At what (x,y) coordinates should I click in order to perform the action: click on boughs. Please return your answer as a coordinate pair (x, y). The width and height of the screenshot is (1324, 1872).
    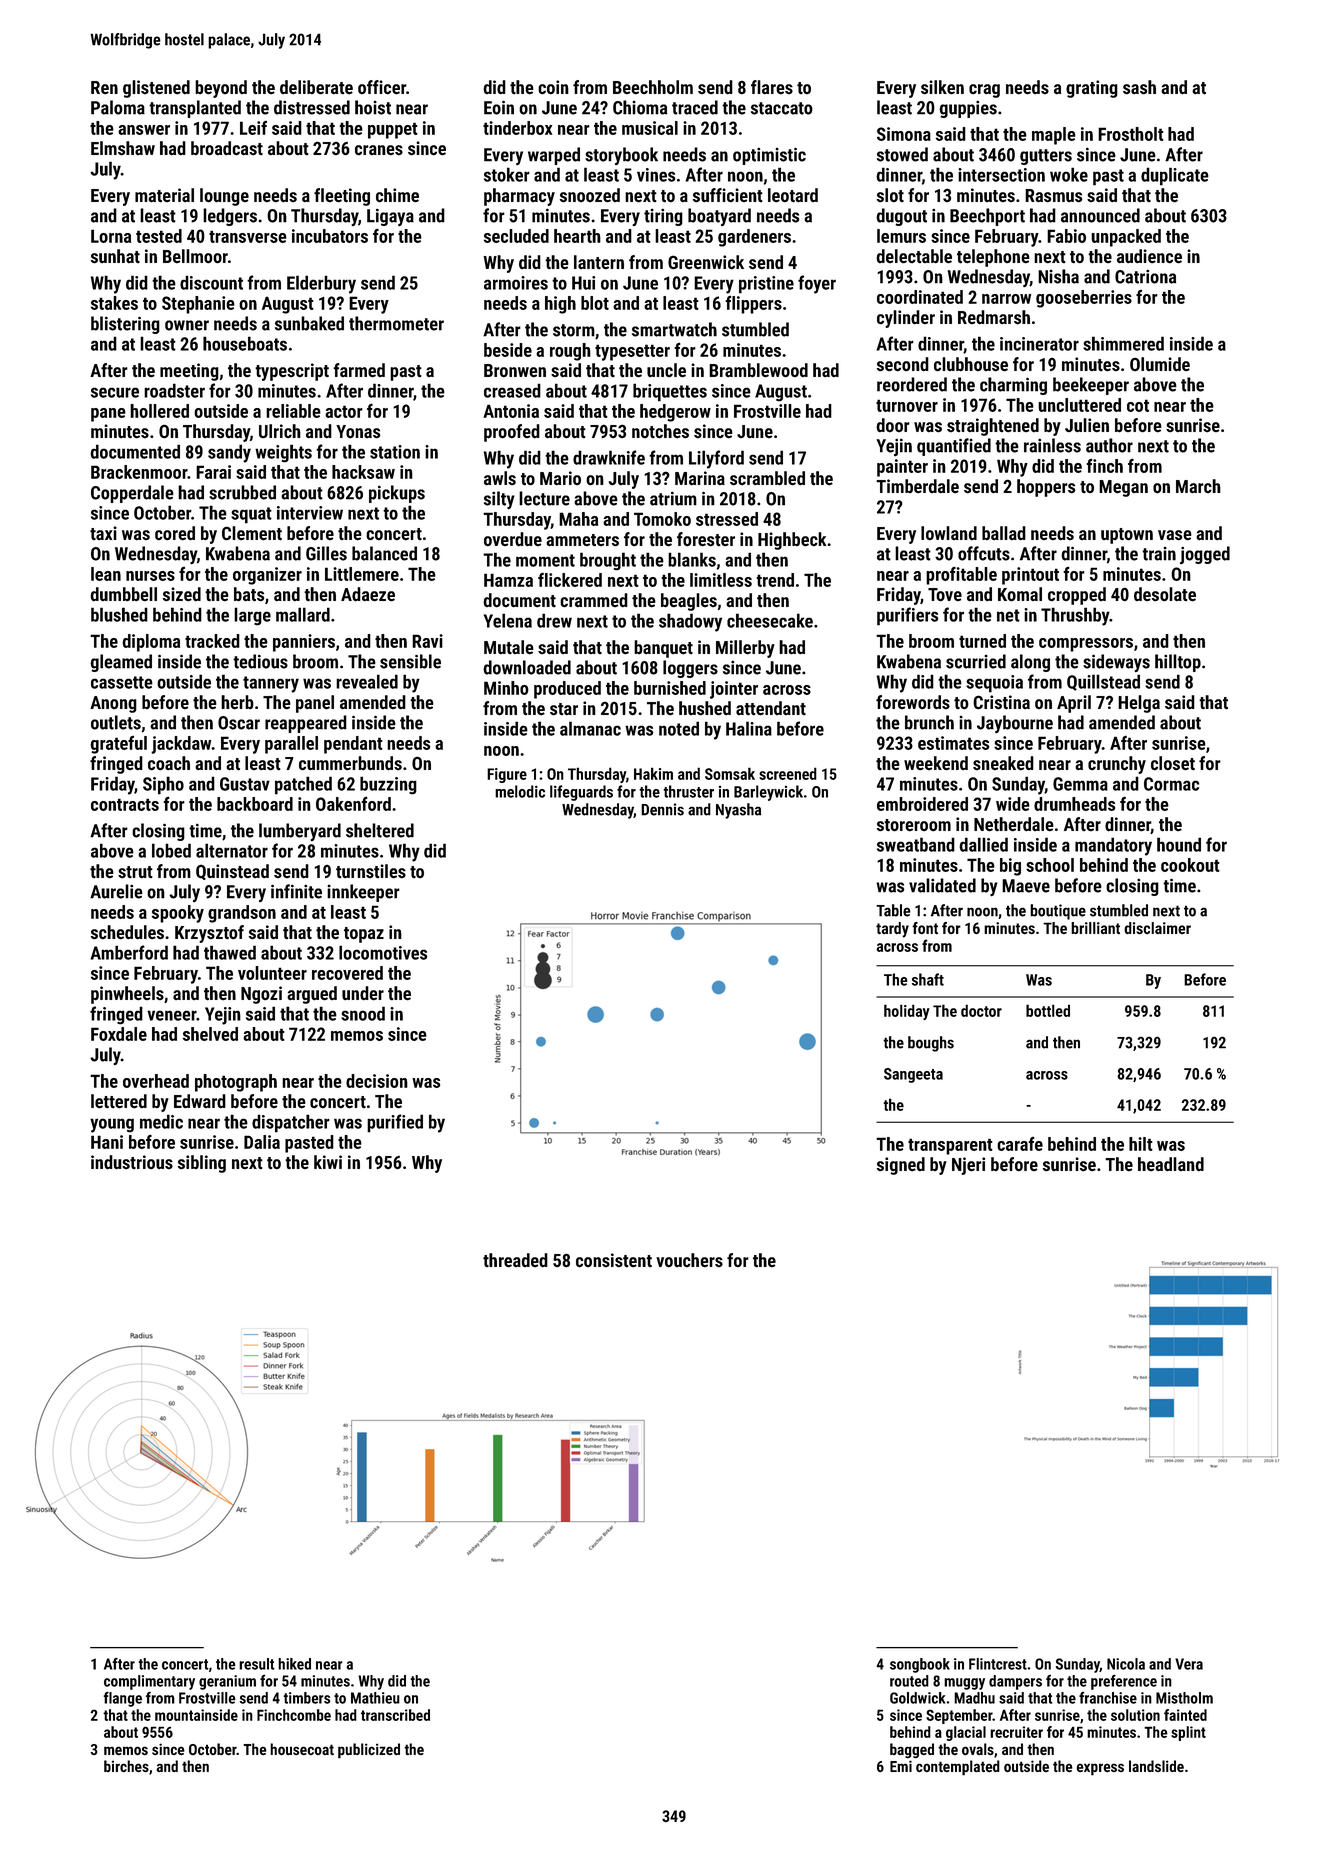
    Looking at the image, I should click on (931, 1044).
